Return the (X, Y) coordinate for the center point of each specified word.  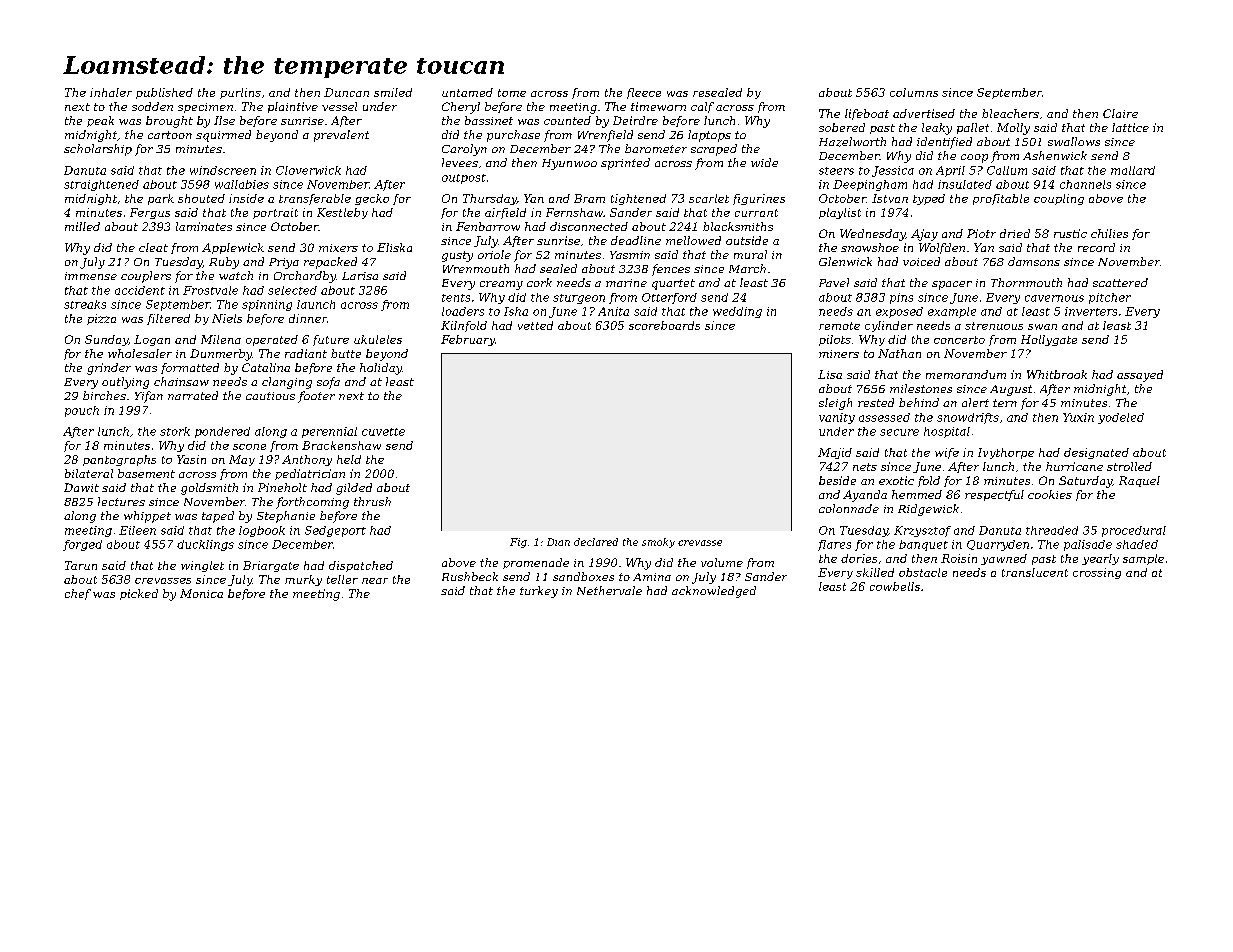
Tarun (81, 565)
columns (914, 92)
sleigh (835, 404)
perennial (329, 432)
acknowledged (714, 592)
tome (512, 93)
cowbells (895, 586)
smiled (393, 92)
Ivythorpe (1006, 453)
